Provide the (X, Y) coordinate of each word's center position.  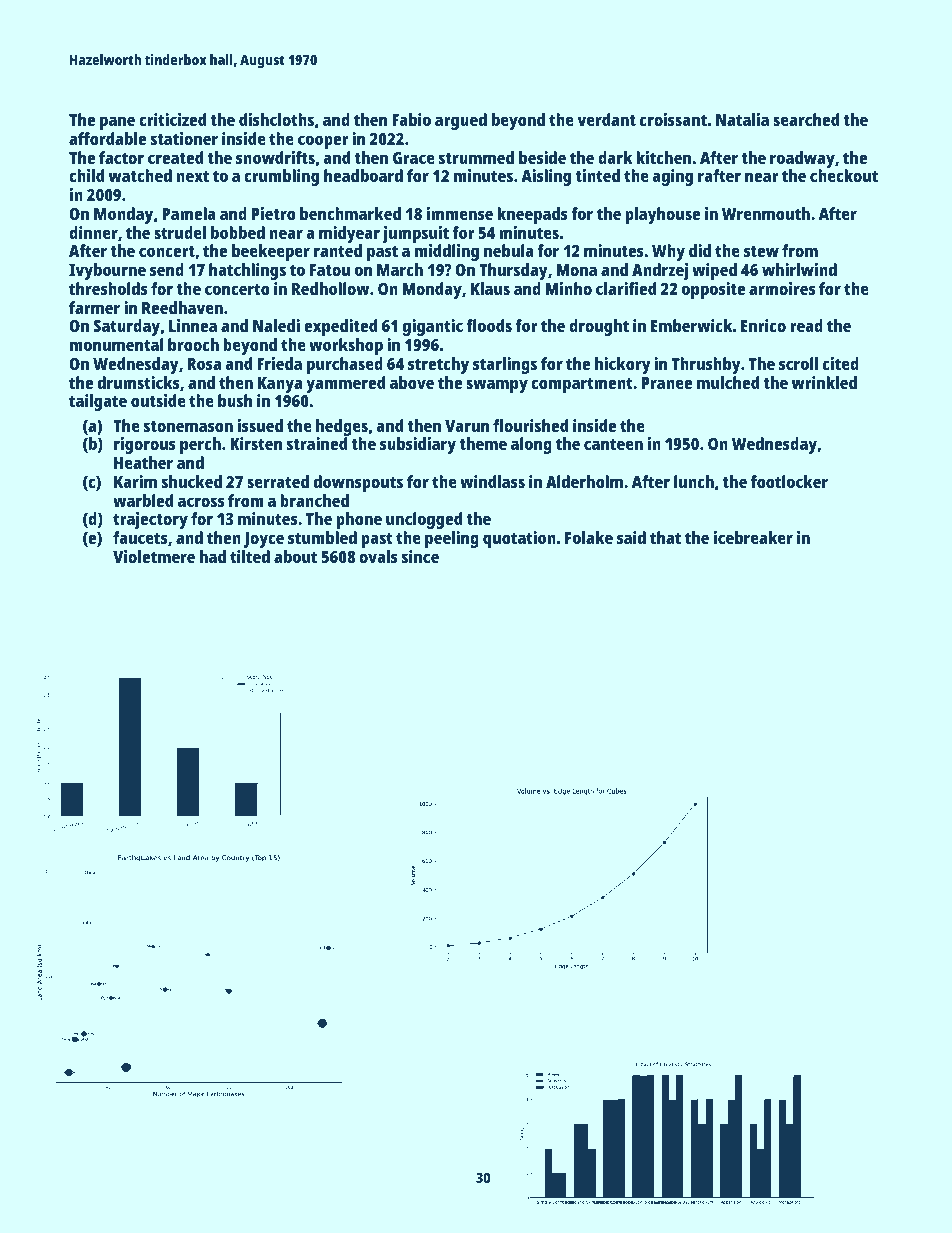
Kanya (280, 385)
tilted (250, 556)
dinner (93, 232)
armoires (782, 288)
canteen (613, 444)
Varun (467, 426)
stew (761, 251)
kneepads (532, 215)
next (192, 176)
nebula (509, 250)
